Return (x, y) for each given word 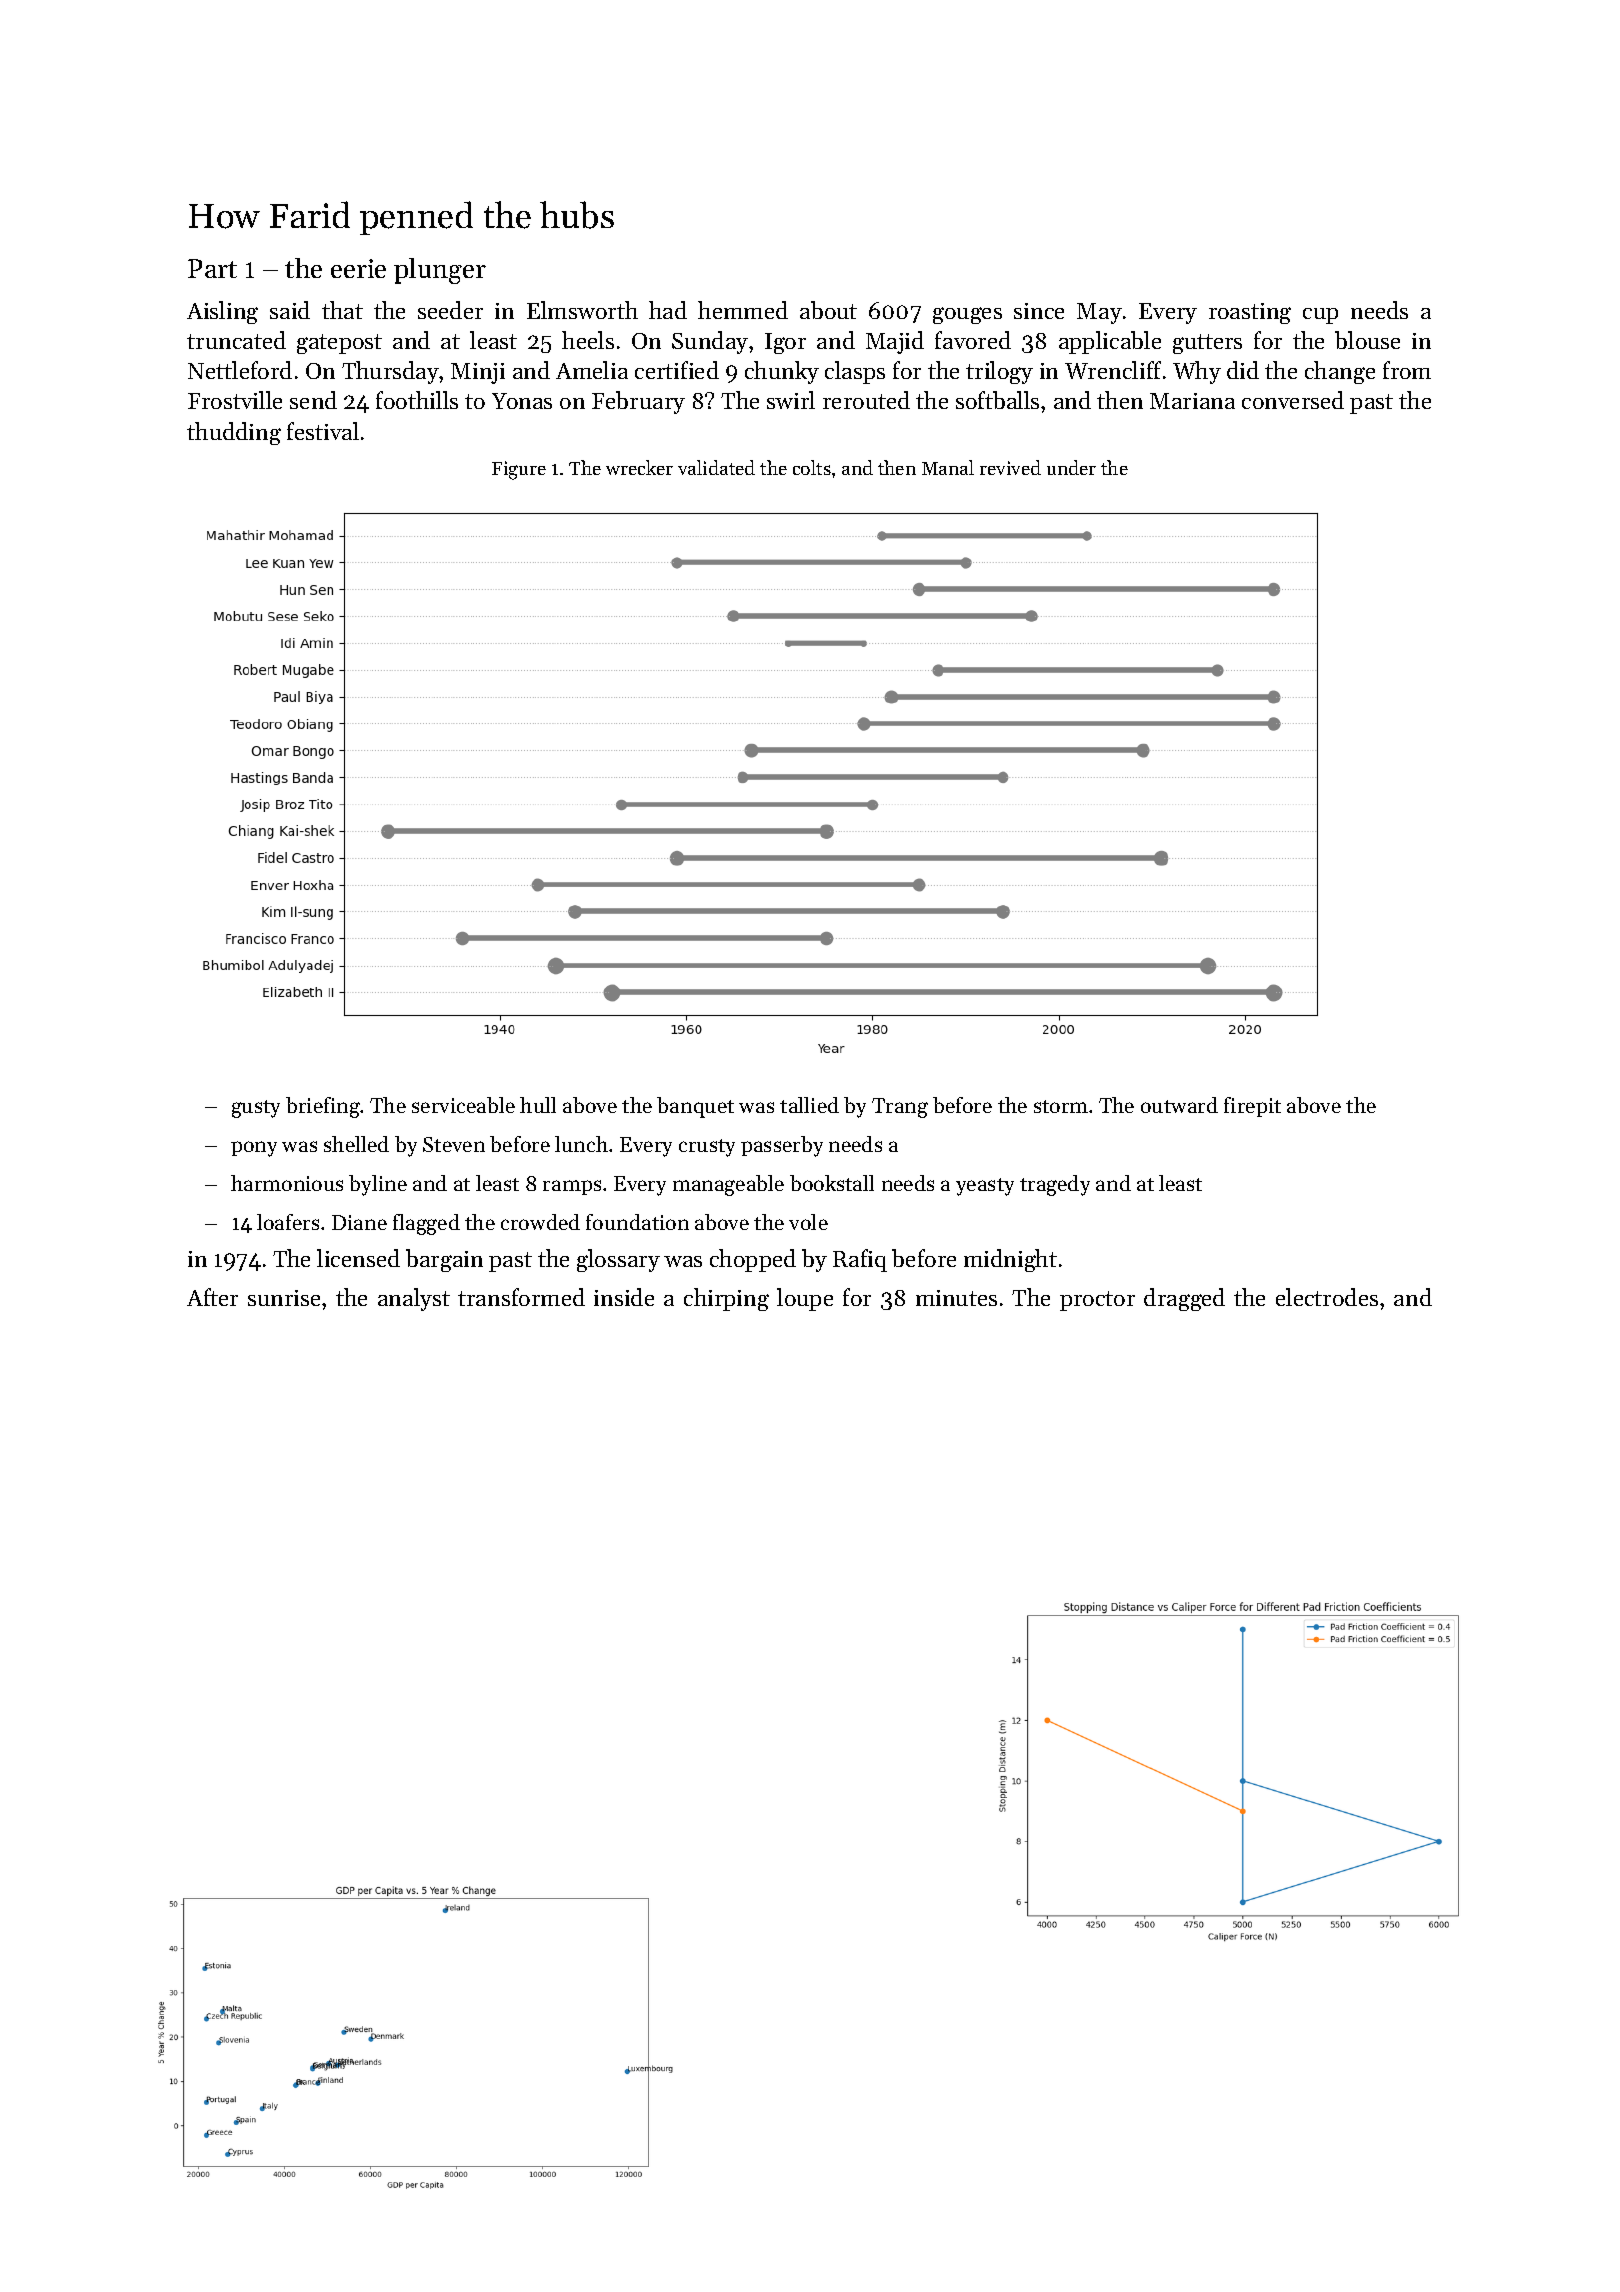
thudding (234, 433)
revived (1010, 467)
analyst (414, 1299)
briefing (323, 1107)
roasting (1250, 313)
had (668, 310)
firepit (1252, 1107)
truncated (236, 340)
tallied (809, 1105)
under (1071, 467)
